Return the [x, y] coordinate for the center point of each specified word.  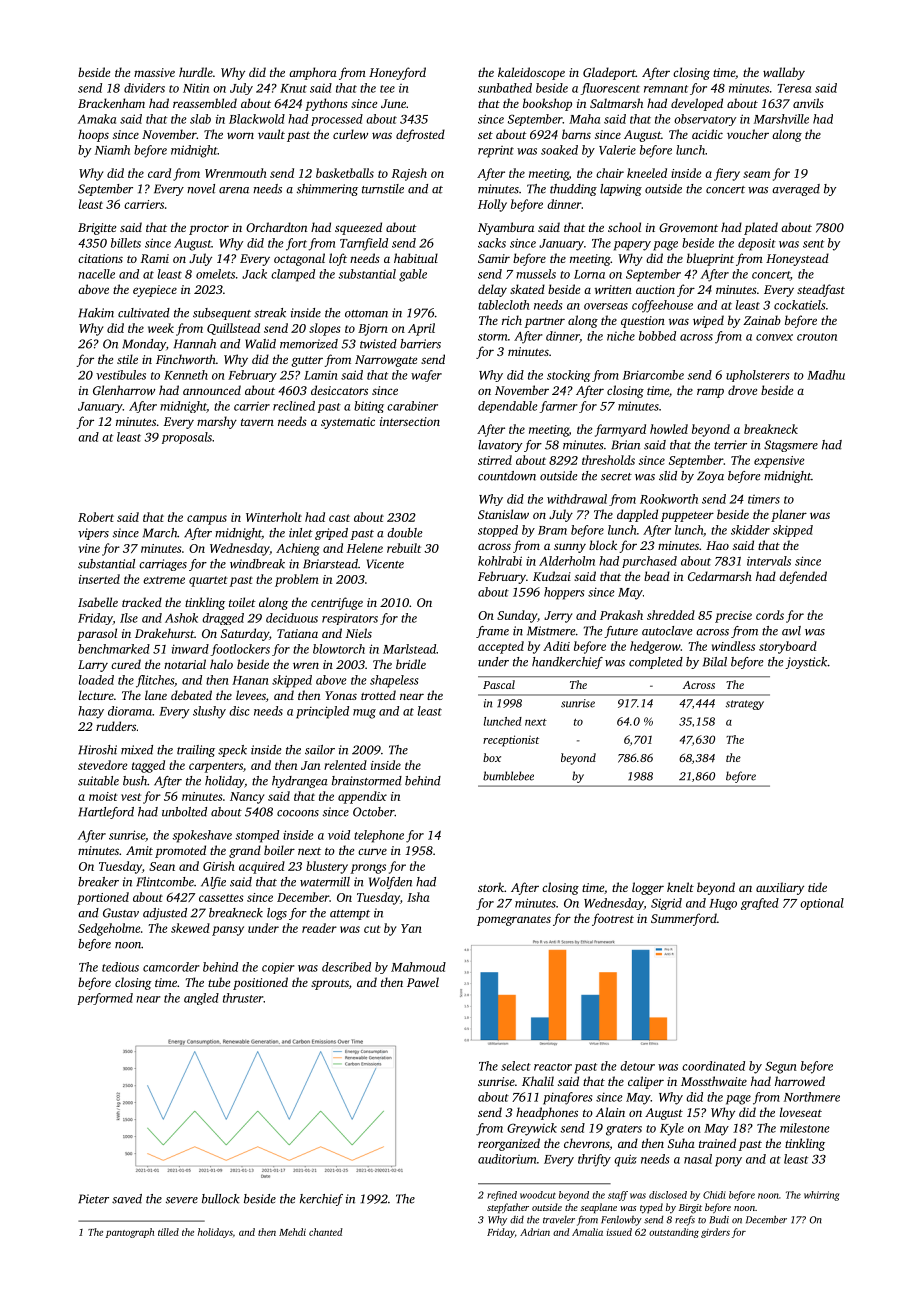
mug [364, 714]
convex [774, 337]
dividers [144, 88]
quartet [208, 581]
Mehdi [292, 1232]
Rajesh [409, 174]
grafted [760, 904]
